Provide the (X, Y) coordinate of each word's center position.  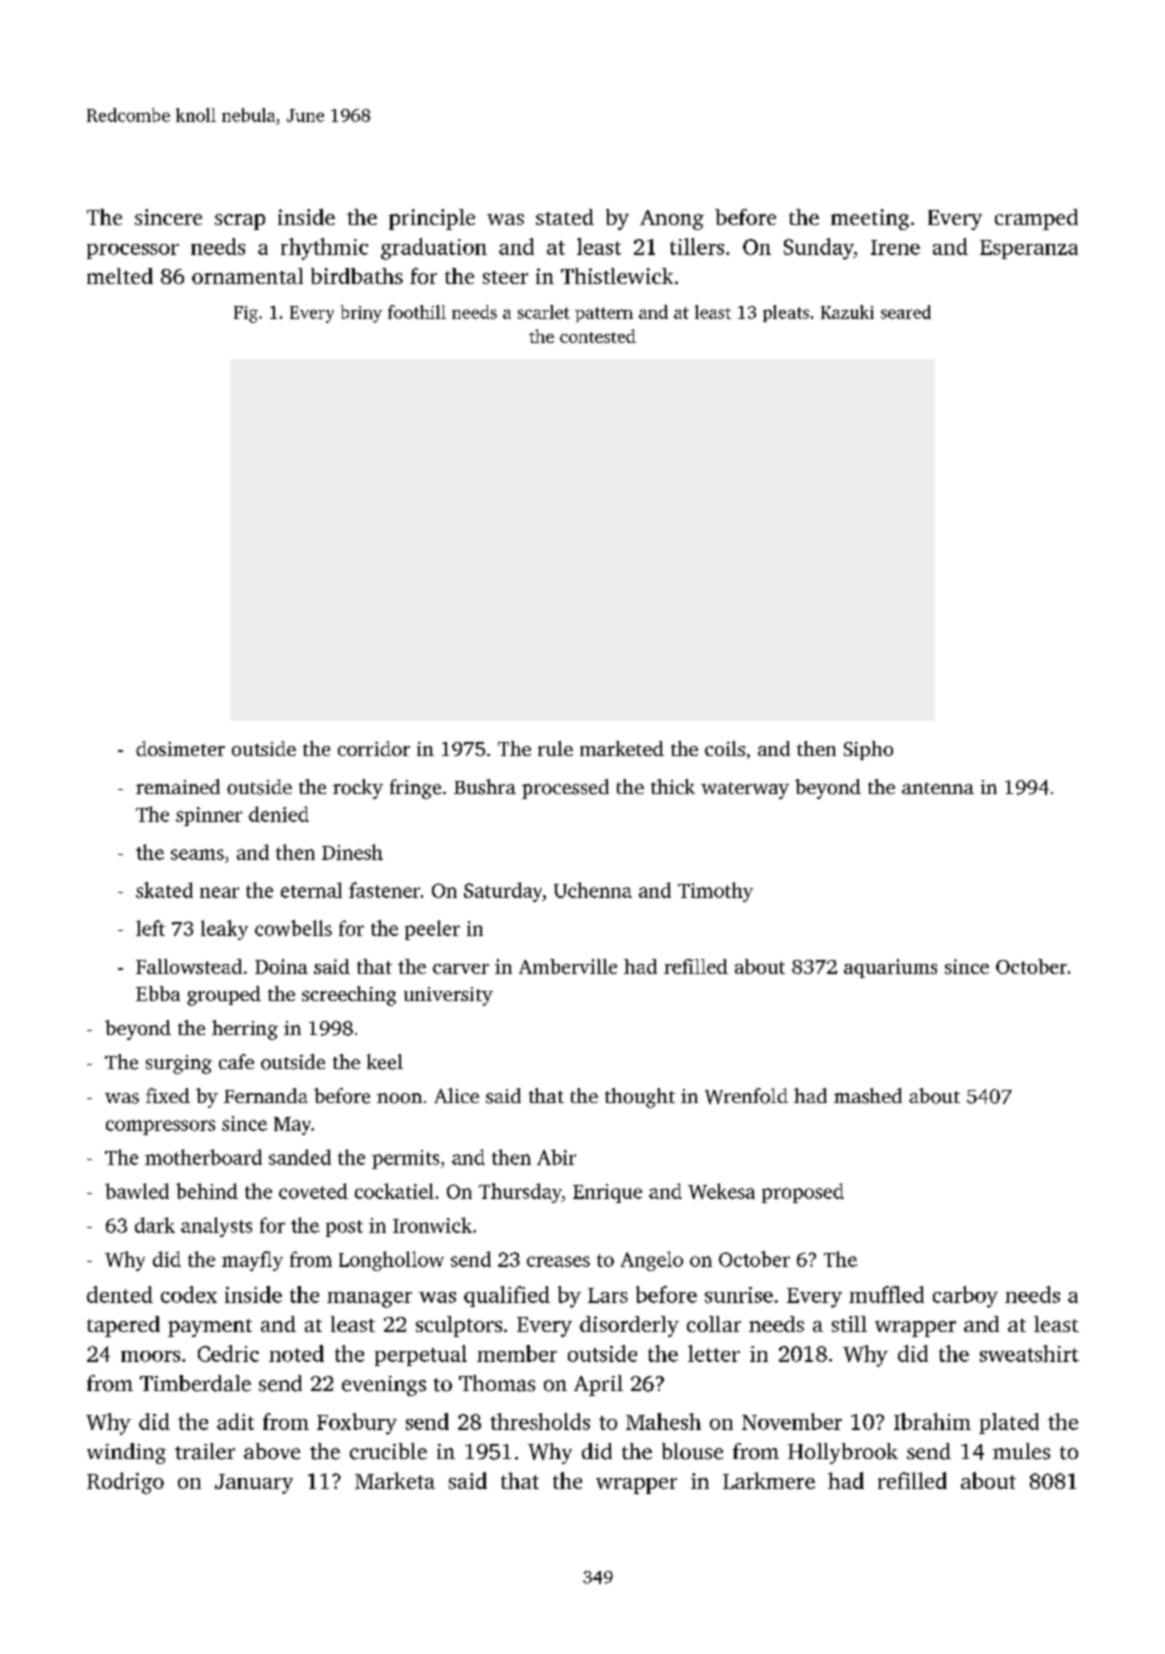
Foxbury (357, 1424)
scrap (240, 222)
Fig (246, 314)
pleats (786, 313)
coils (725, 748)
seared (906, 312)
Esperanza (1029, 249)
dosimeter (180, 748)
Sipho (868, 750)
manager (369, 1300)
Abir (556, 1157)
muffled (886, 1294)
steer (505, 277)
